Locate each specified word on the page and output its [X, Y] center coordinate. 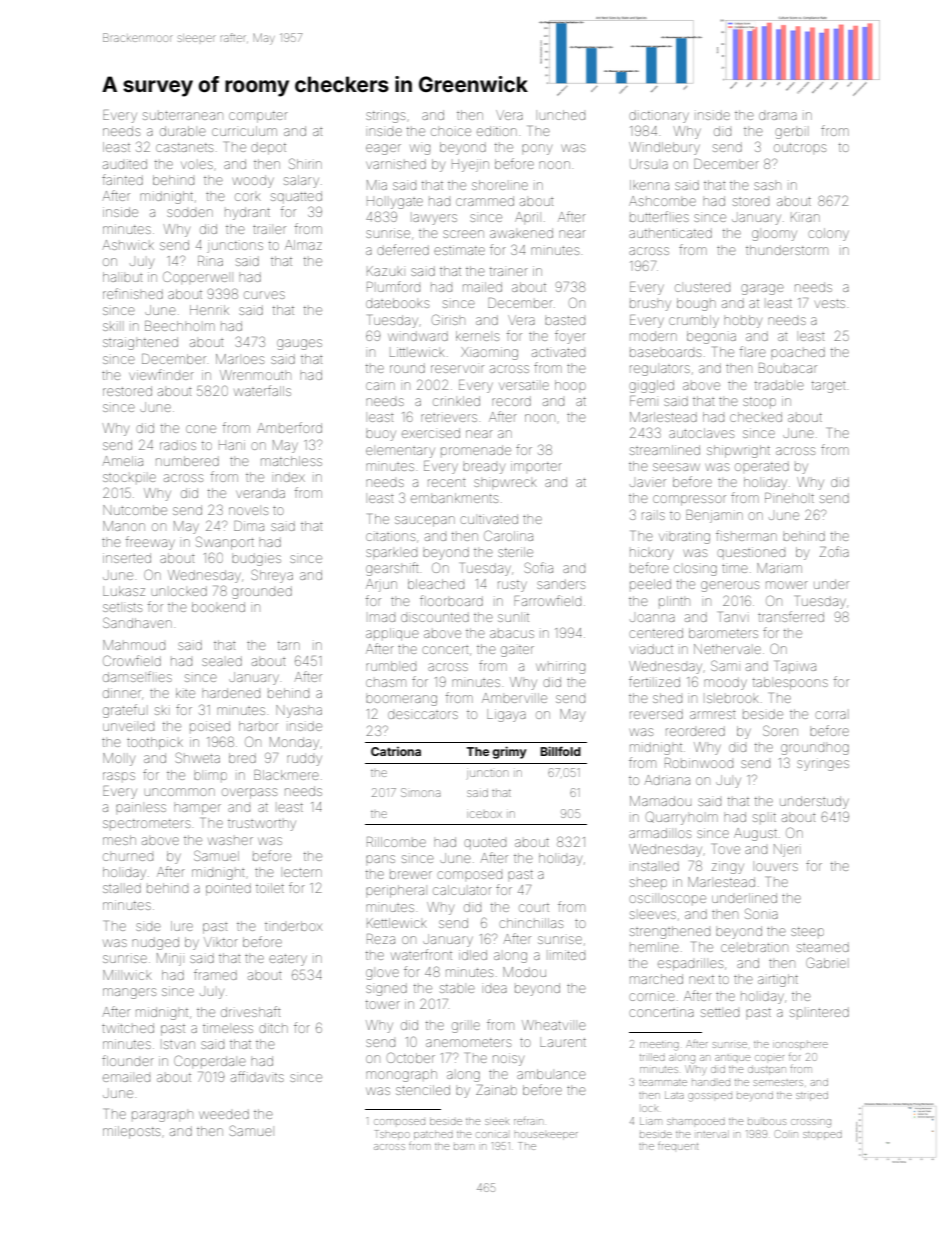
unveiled [128, 727]
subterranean [183, 115]
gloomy [774, 235]
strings [385, 116]
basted [565, 320]
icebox [484, 814]
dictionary [659, 116]
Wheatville [554, 1025]
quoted [485, 843]
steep [807, 931]
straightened [140, 343]
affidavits [257, 1076]
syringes [823, 765]
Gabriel [826, 962]
